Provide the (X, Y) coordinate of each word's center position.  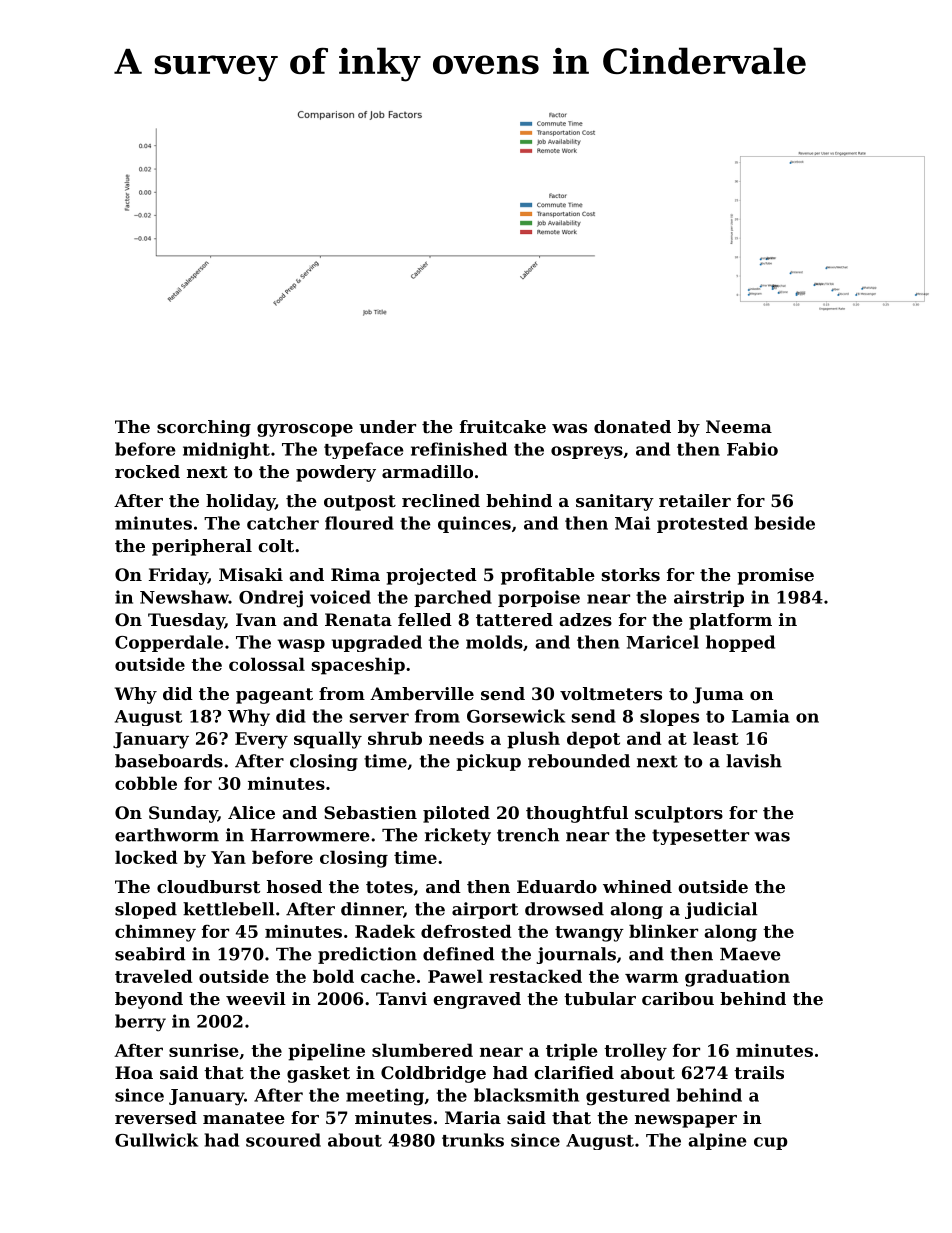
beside (785, 523)
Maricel (662, 642)
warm (651, 978)
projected (431, 576)
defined (458, 954)
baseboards (169, 761)
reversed (156, 1117)
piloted (456, 814)
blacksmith (526, 1095)
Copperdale (169, 643)
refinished (459, 449)
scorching (204, 428)
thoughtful (577, 814)
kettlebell (229, 909)
